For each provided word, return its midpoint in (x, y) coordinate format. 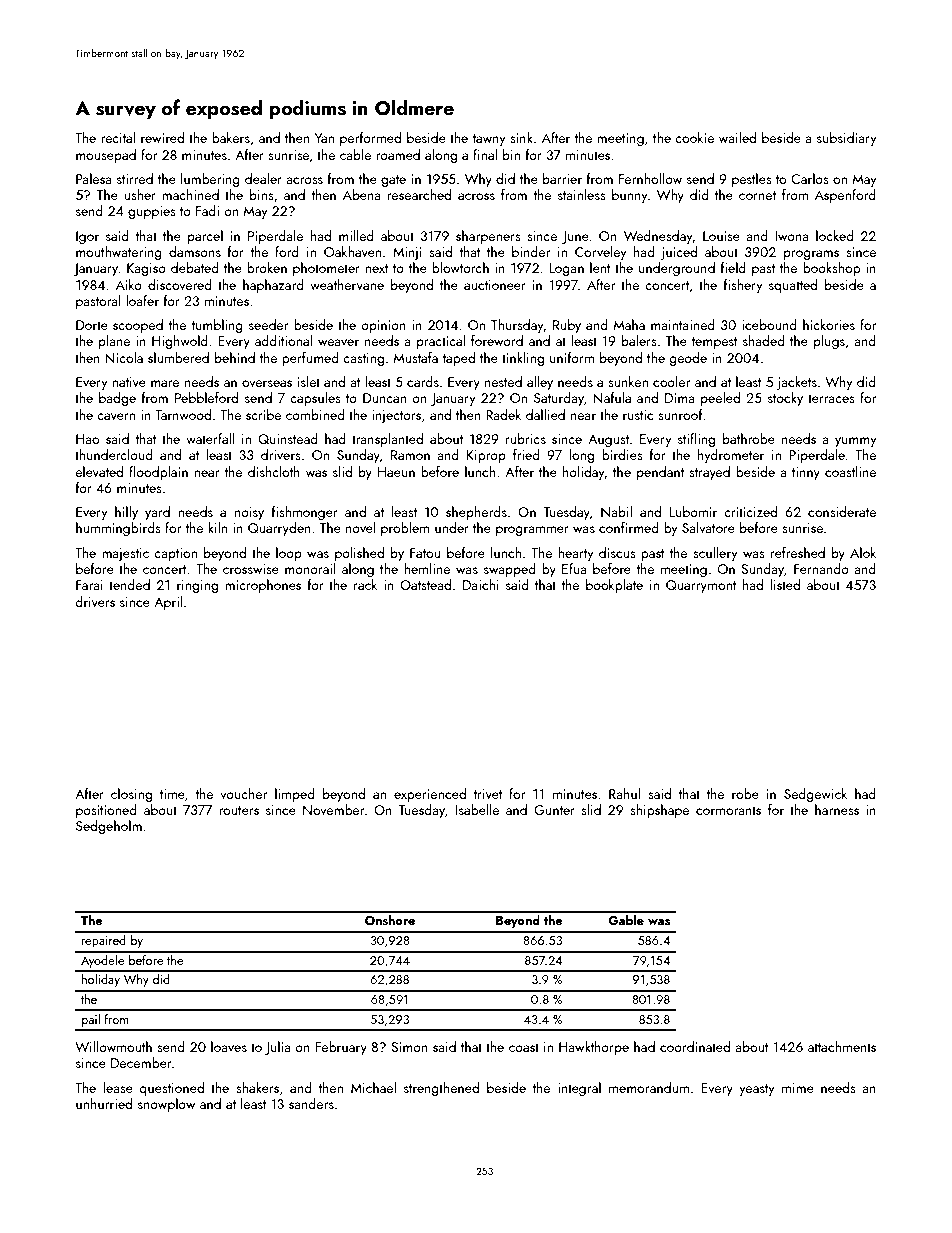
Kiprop (486, 456)
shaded (764, 340)
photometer (326, 269)
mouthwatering (119, 253)
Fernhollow (650, 178)
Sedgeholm (109, 827)
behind (235, 357)
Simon (409, 1047)
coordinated (695, 1046)
